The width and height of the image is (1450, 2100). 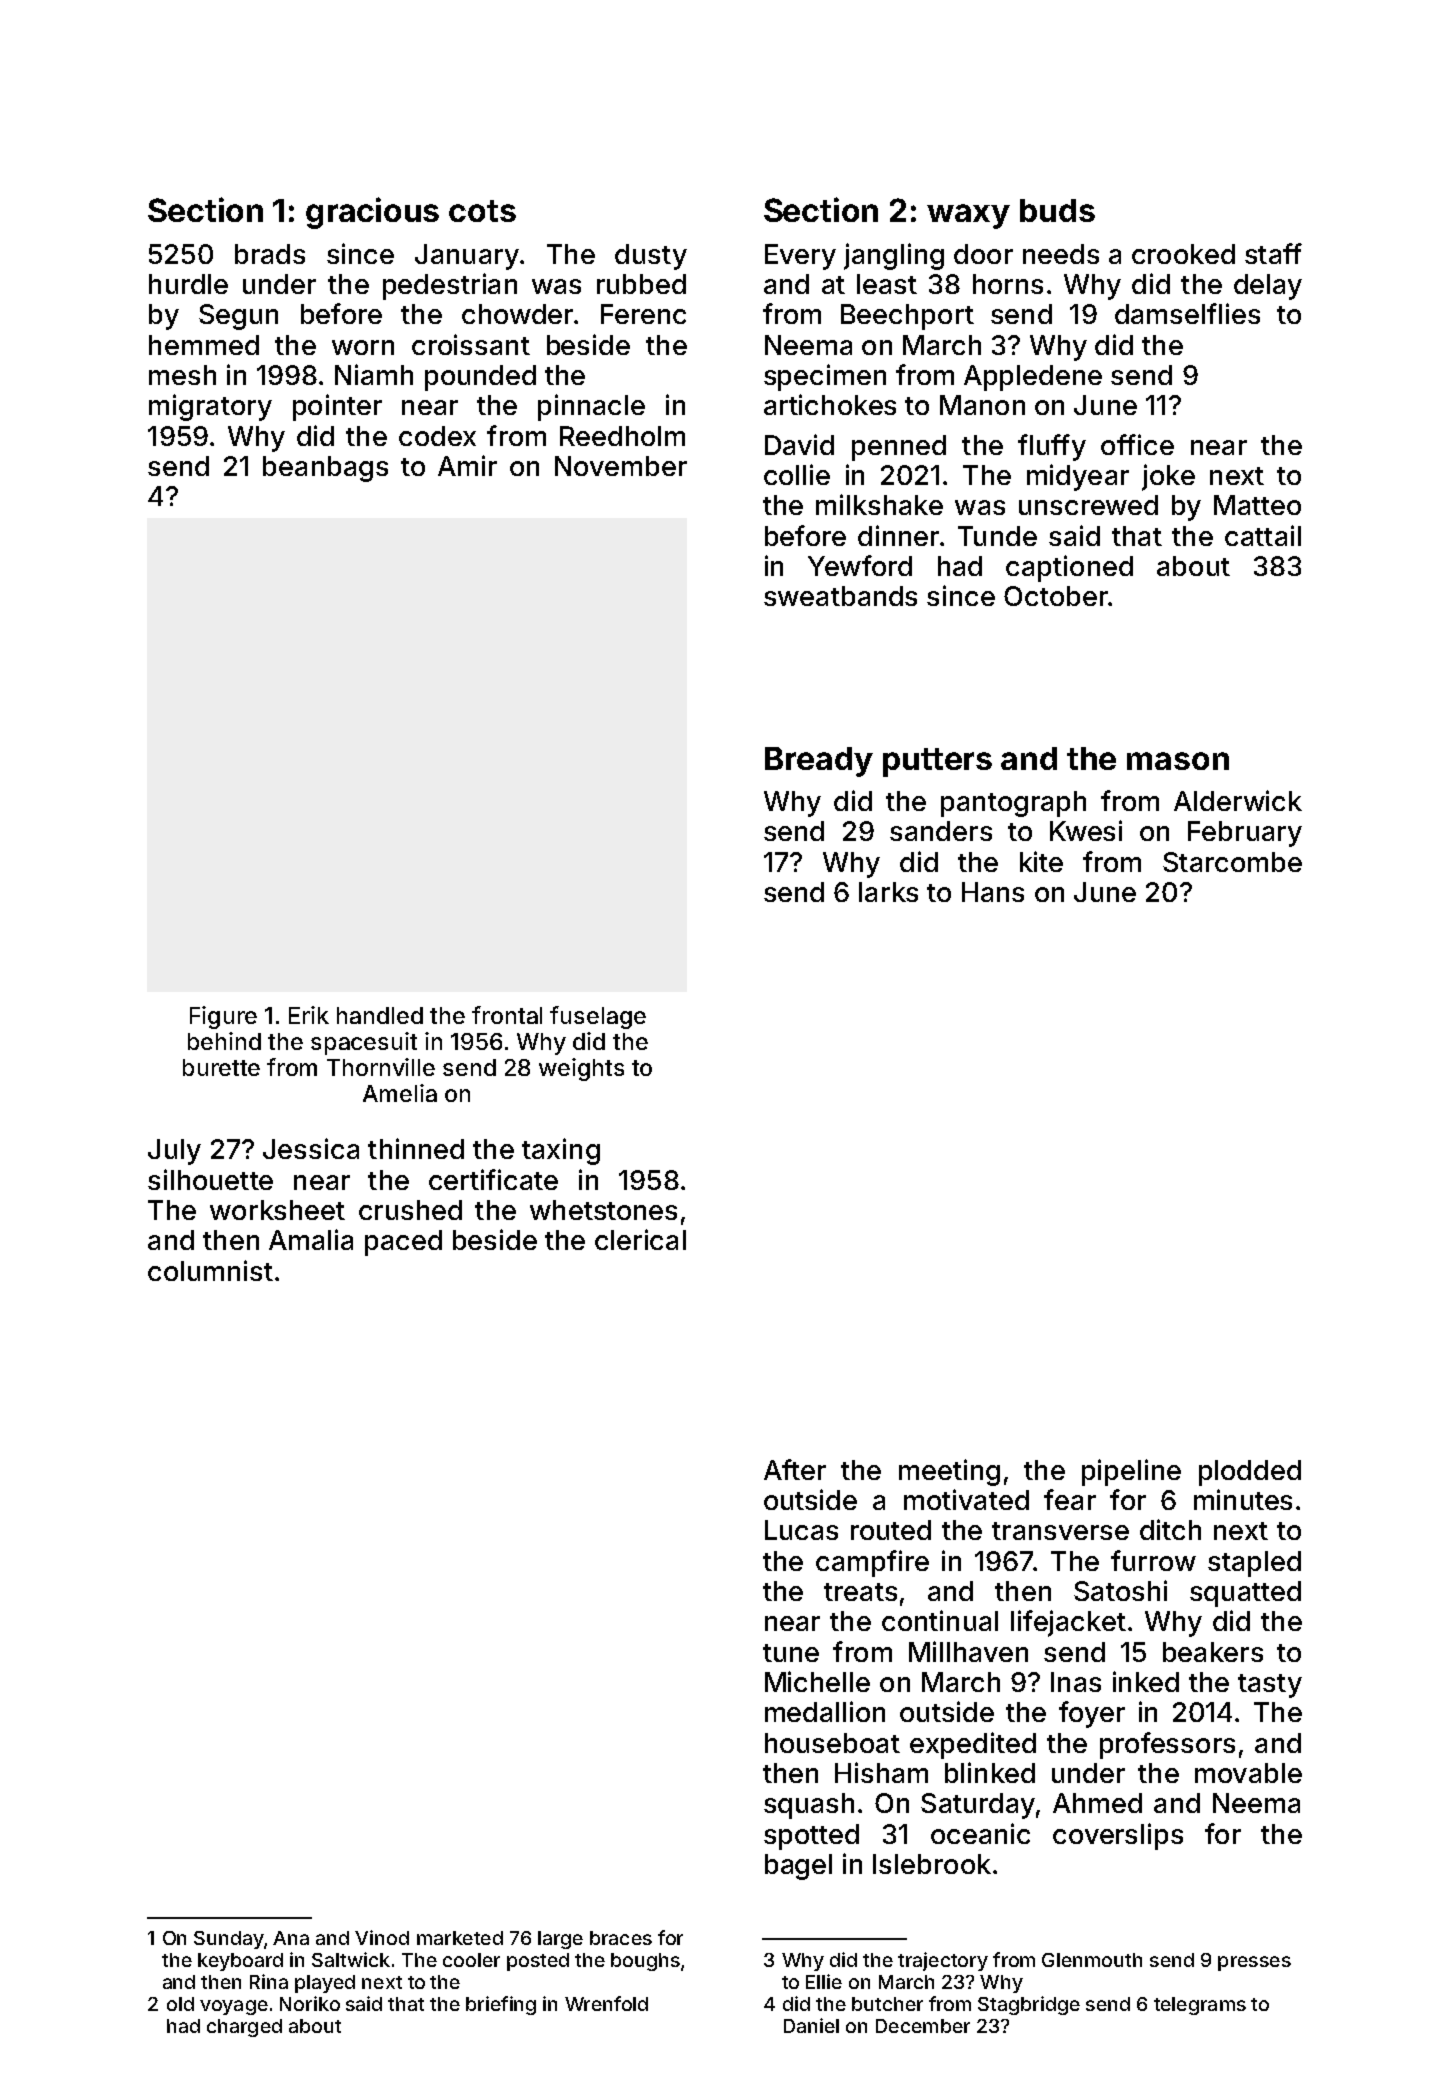 What do you see at coordinates (229, 1940) in the image?
I see `Sunday` at bounding box center [229, 1940].
